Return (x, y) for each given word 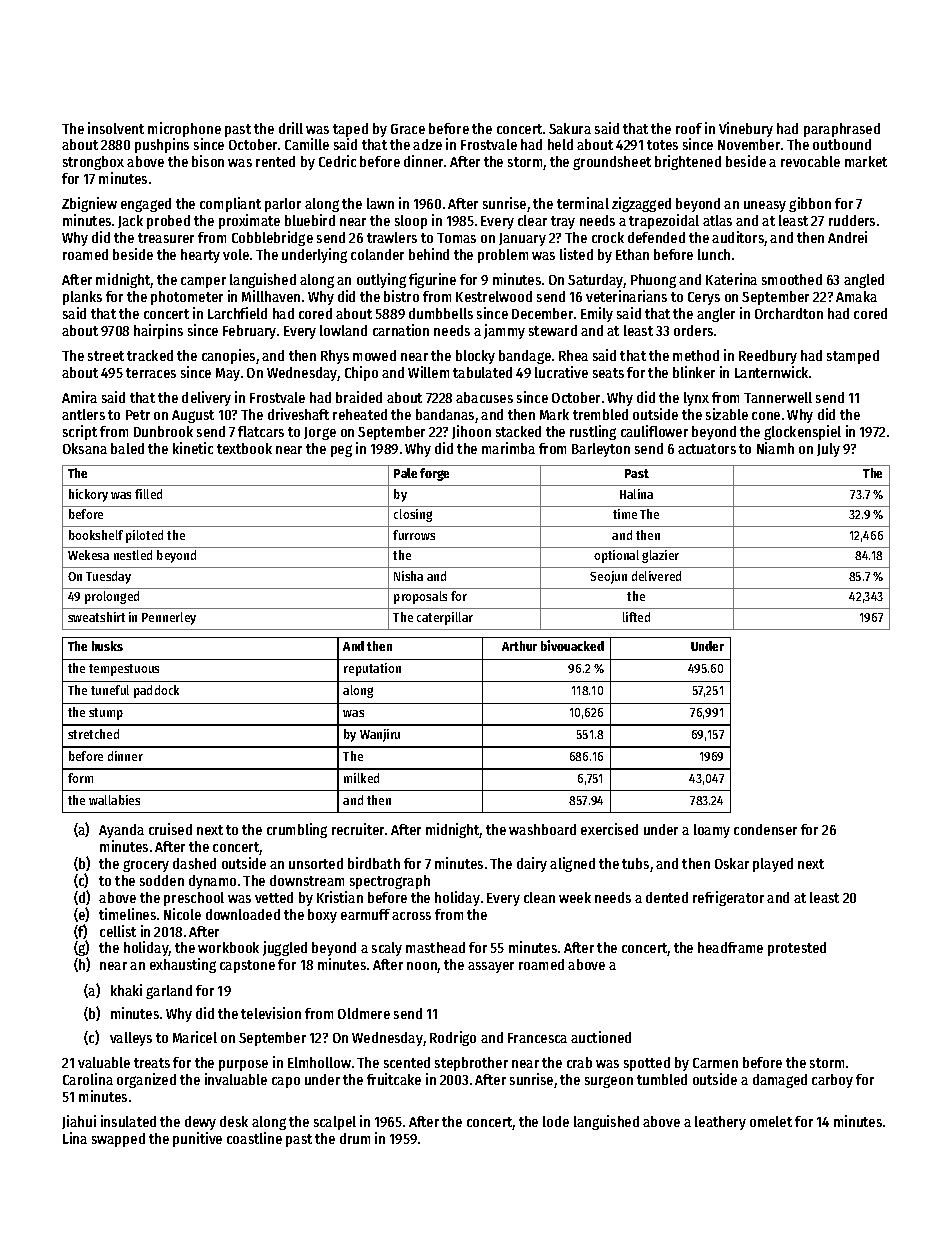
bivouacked (572, 645)
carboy (832, 1081)
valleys (131, 1039)
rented (275, 161)
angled (864, 281)
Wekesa (88, 555)
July (828, 450)
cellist (118, 931)
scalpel (335, 1123)
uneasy (765, 206)
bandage (525, 357)
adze (427, 144)
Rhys (335, 357)
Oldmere (364, 1013)
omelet (771, 1121)
